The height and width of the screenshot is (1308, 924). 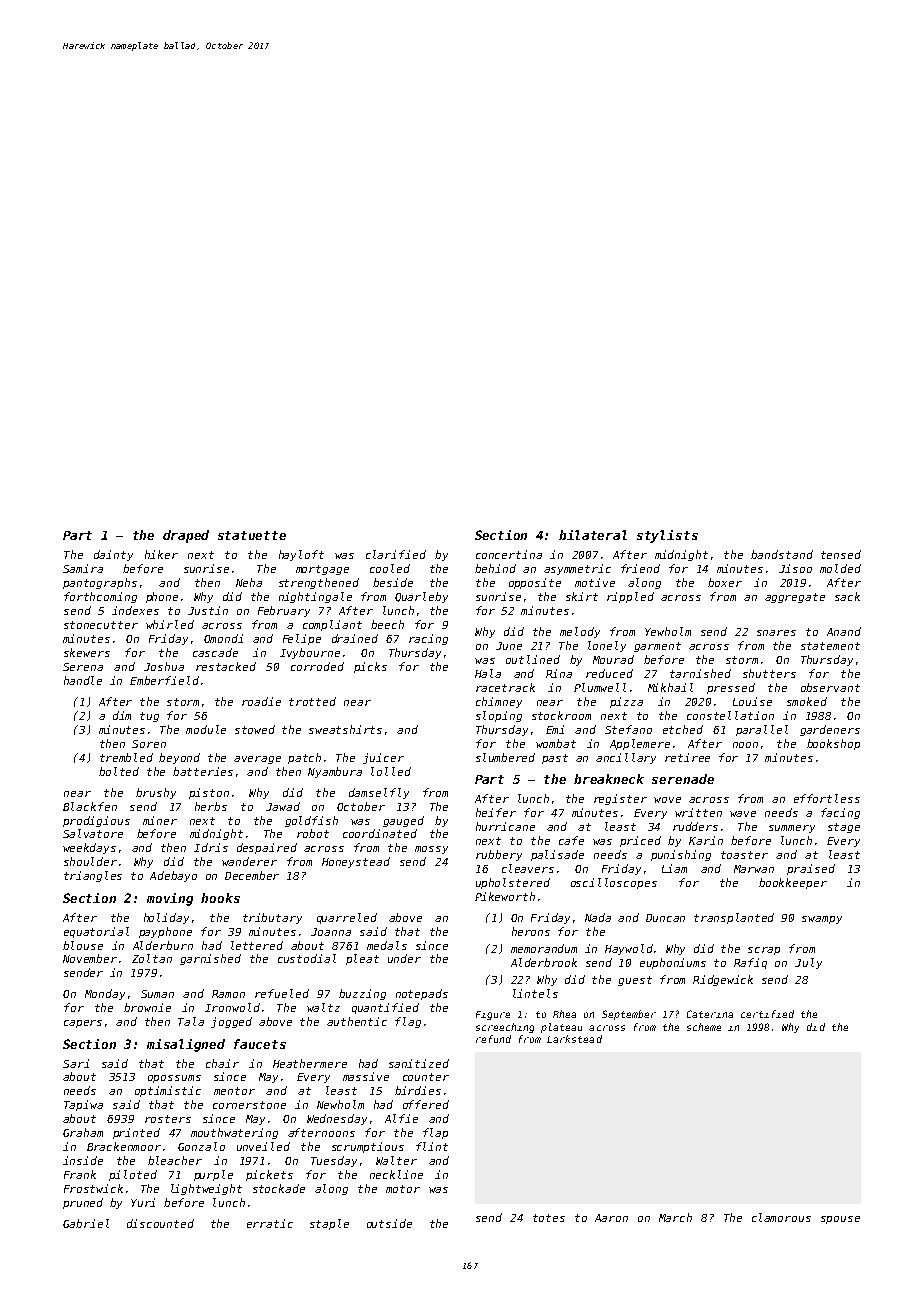 I want to click on bilateral, so click(x=593, y=535).
